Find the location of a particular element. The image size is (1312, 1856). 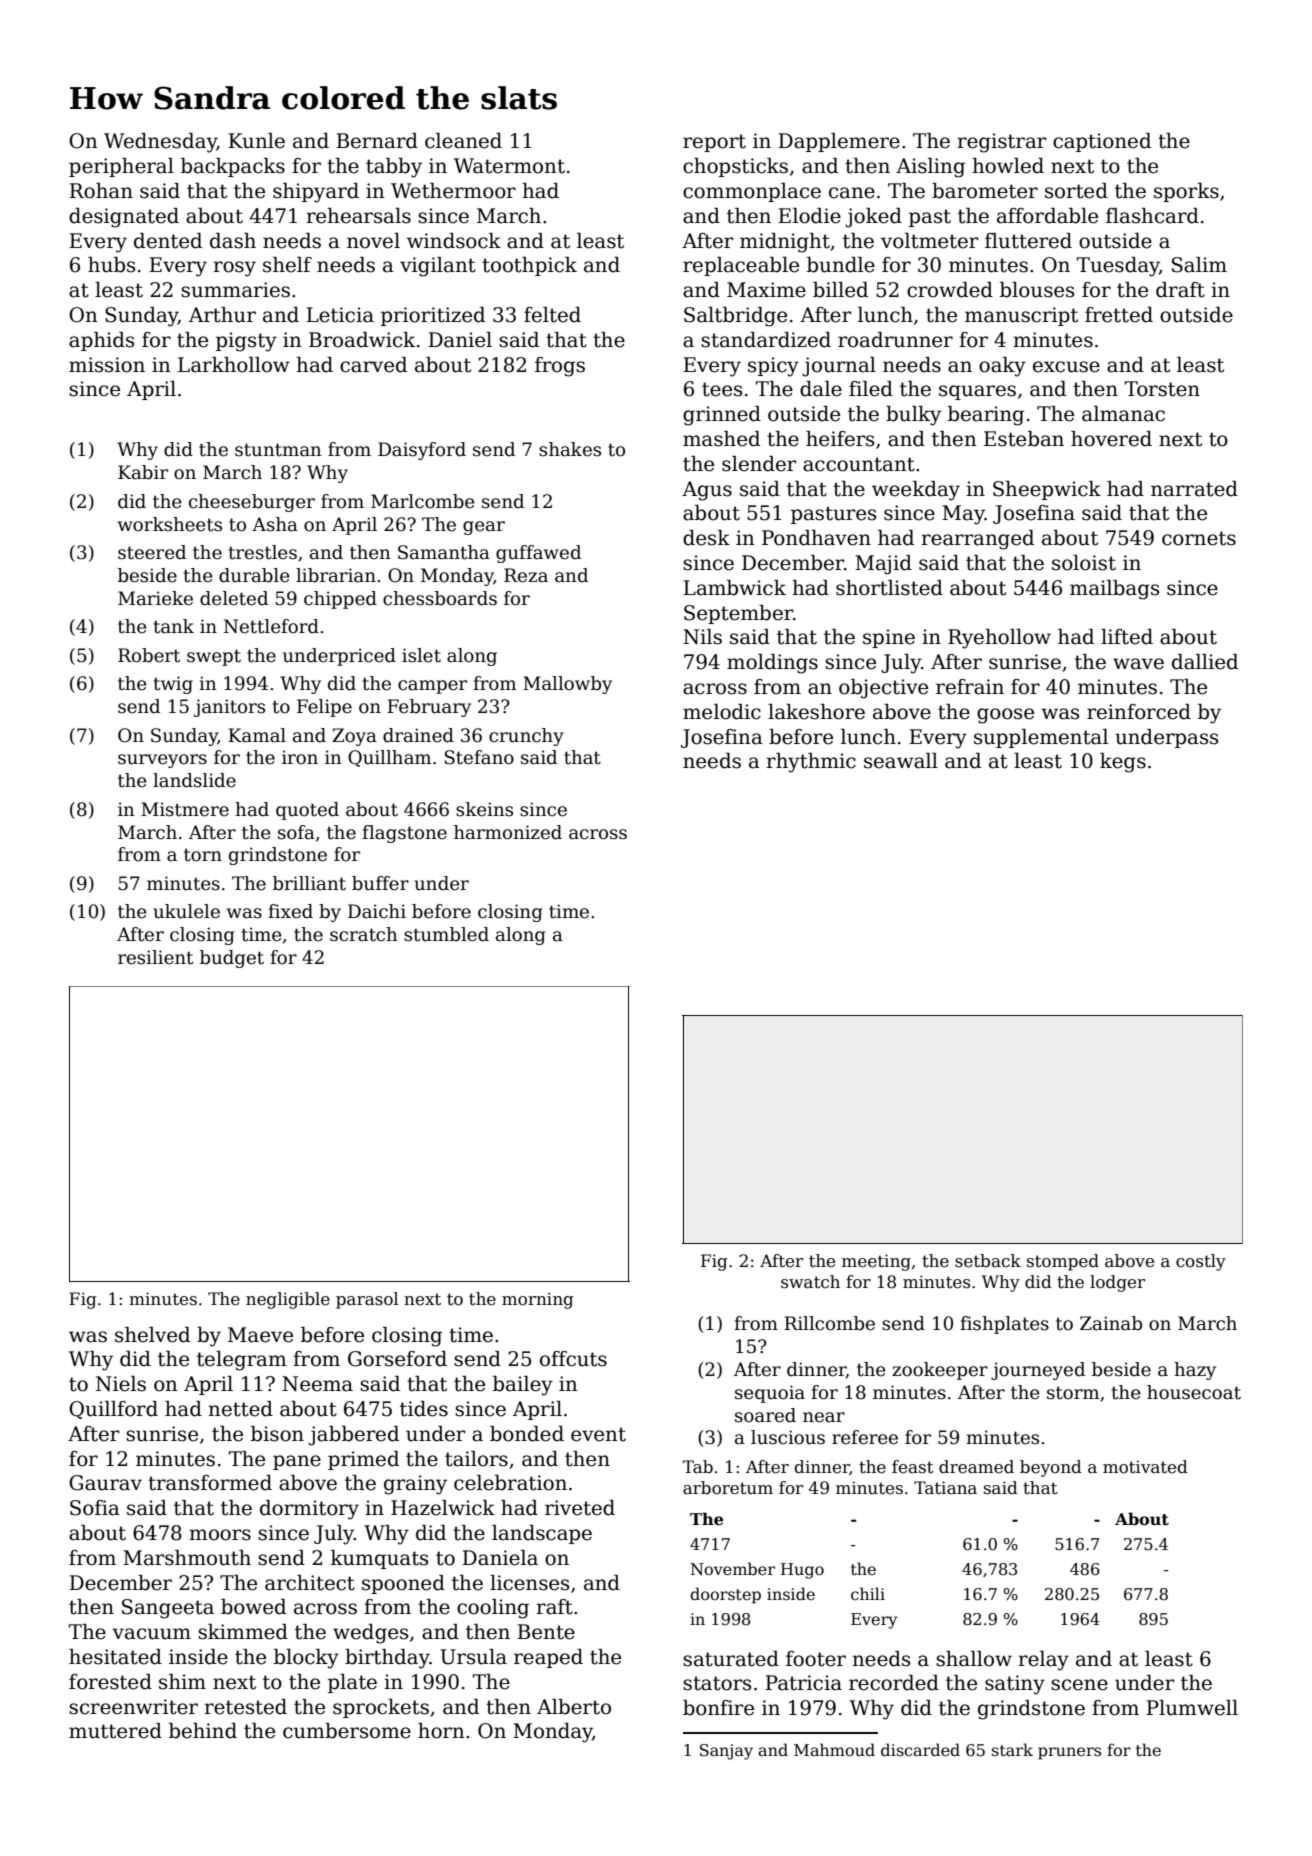

shakes is located at coordinates (570, 449).
